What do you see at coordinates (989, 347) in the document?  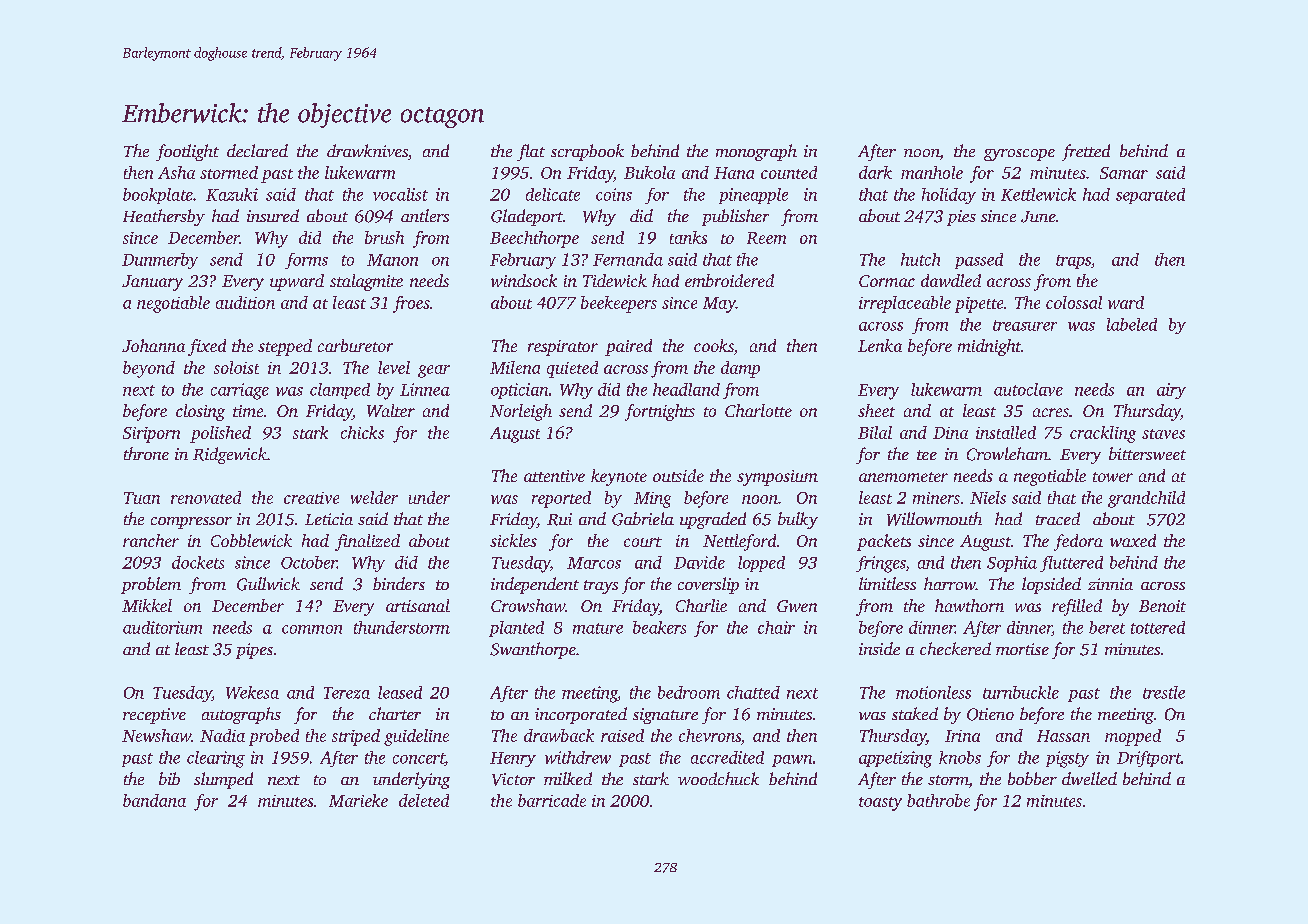 I see `midnight` at bounding box center [989, 347].
